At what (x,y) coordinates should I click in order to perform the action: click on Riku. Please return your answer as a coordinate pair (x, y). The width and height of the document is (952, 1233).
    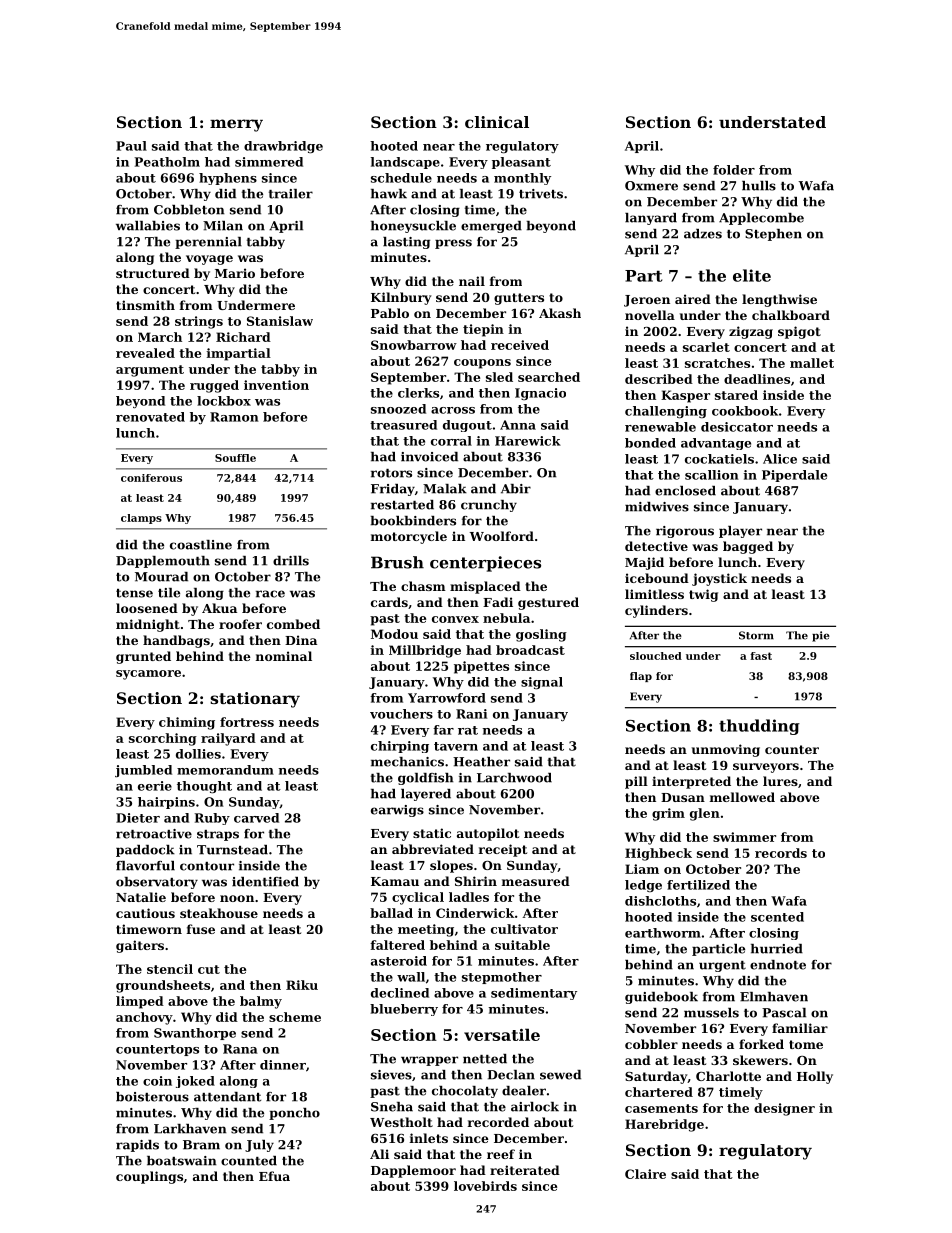
    Looking at the image, I should click on (302, 985).
